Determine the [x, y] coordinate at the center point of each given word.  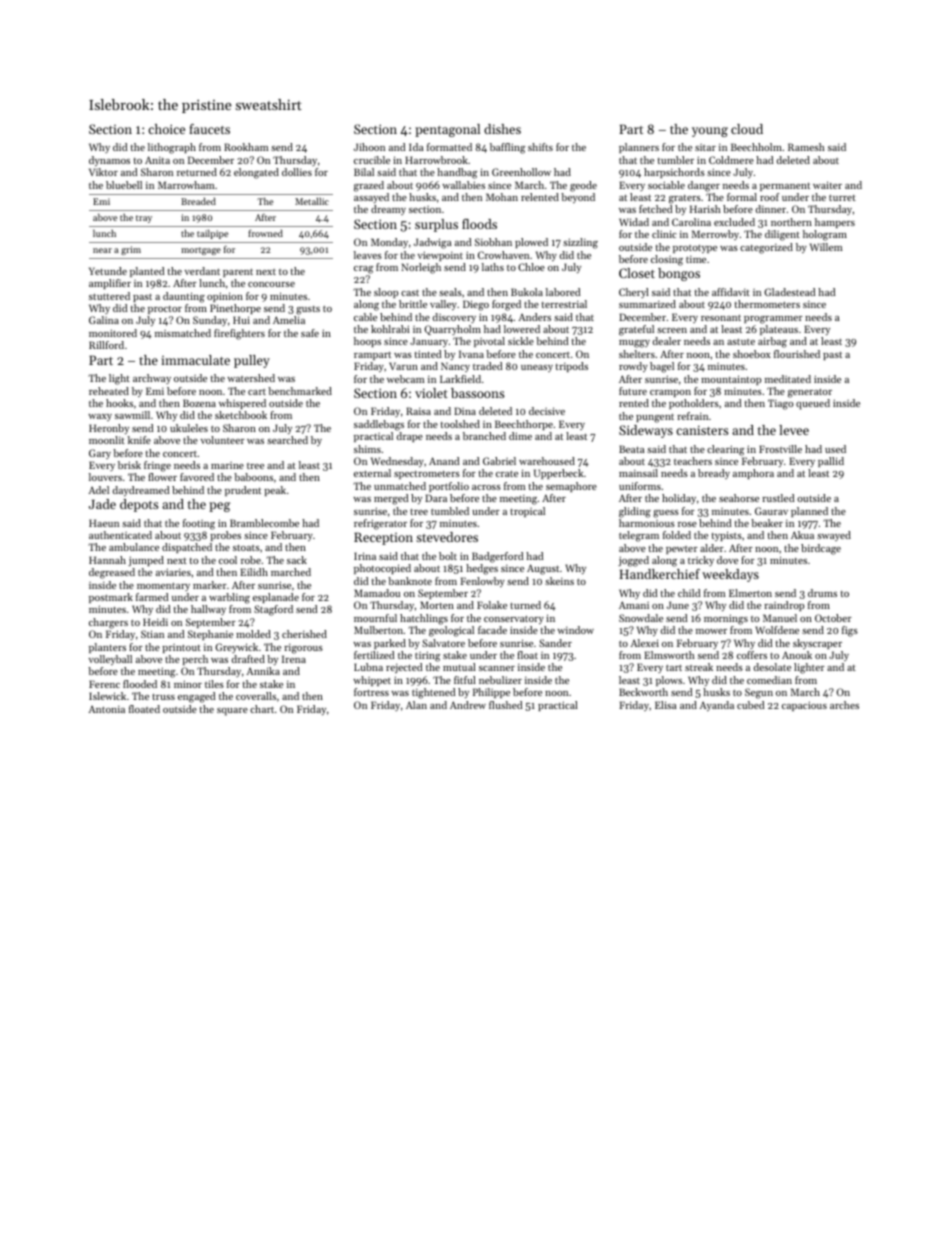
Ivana [471, 354]
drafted [248, 659]
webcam [406, 379]
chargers [108, 623]
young [710, 132]
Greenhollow [521, 172]
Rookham [246, 147]
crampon [670, 393]
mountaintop [731, 380]
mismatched [183, 333]
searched [287, 440]
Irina [365, 556]
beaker [767, 523]
